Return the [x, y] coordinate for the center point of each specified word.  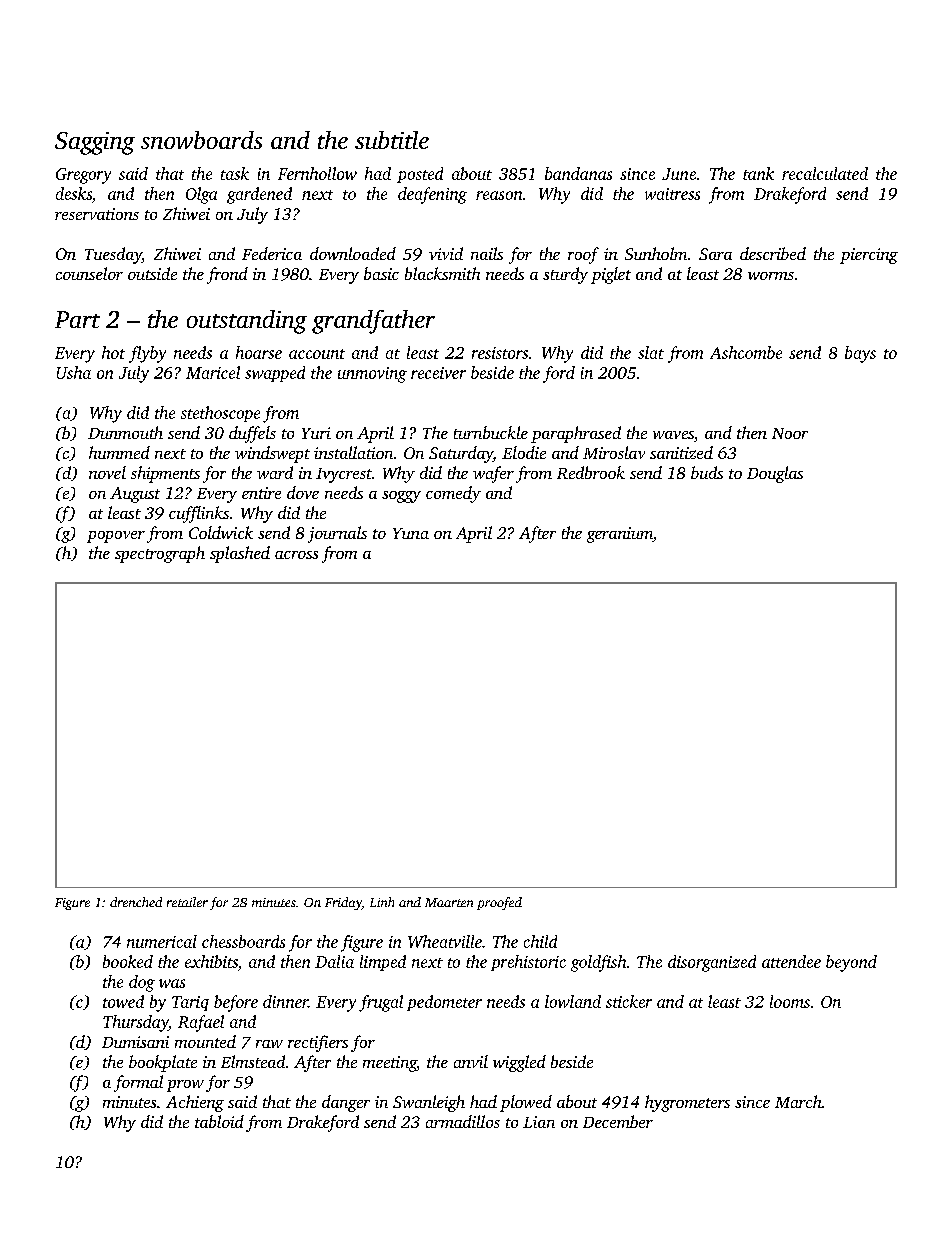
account [317, 354]
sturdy [565, 275]
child [540, 941]
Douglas [775, 474]
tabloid [219, 1121]
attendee [791, 961]
